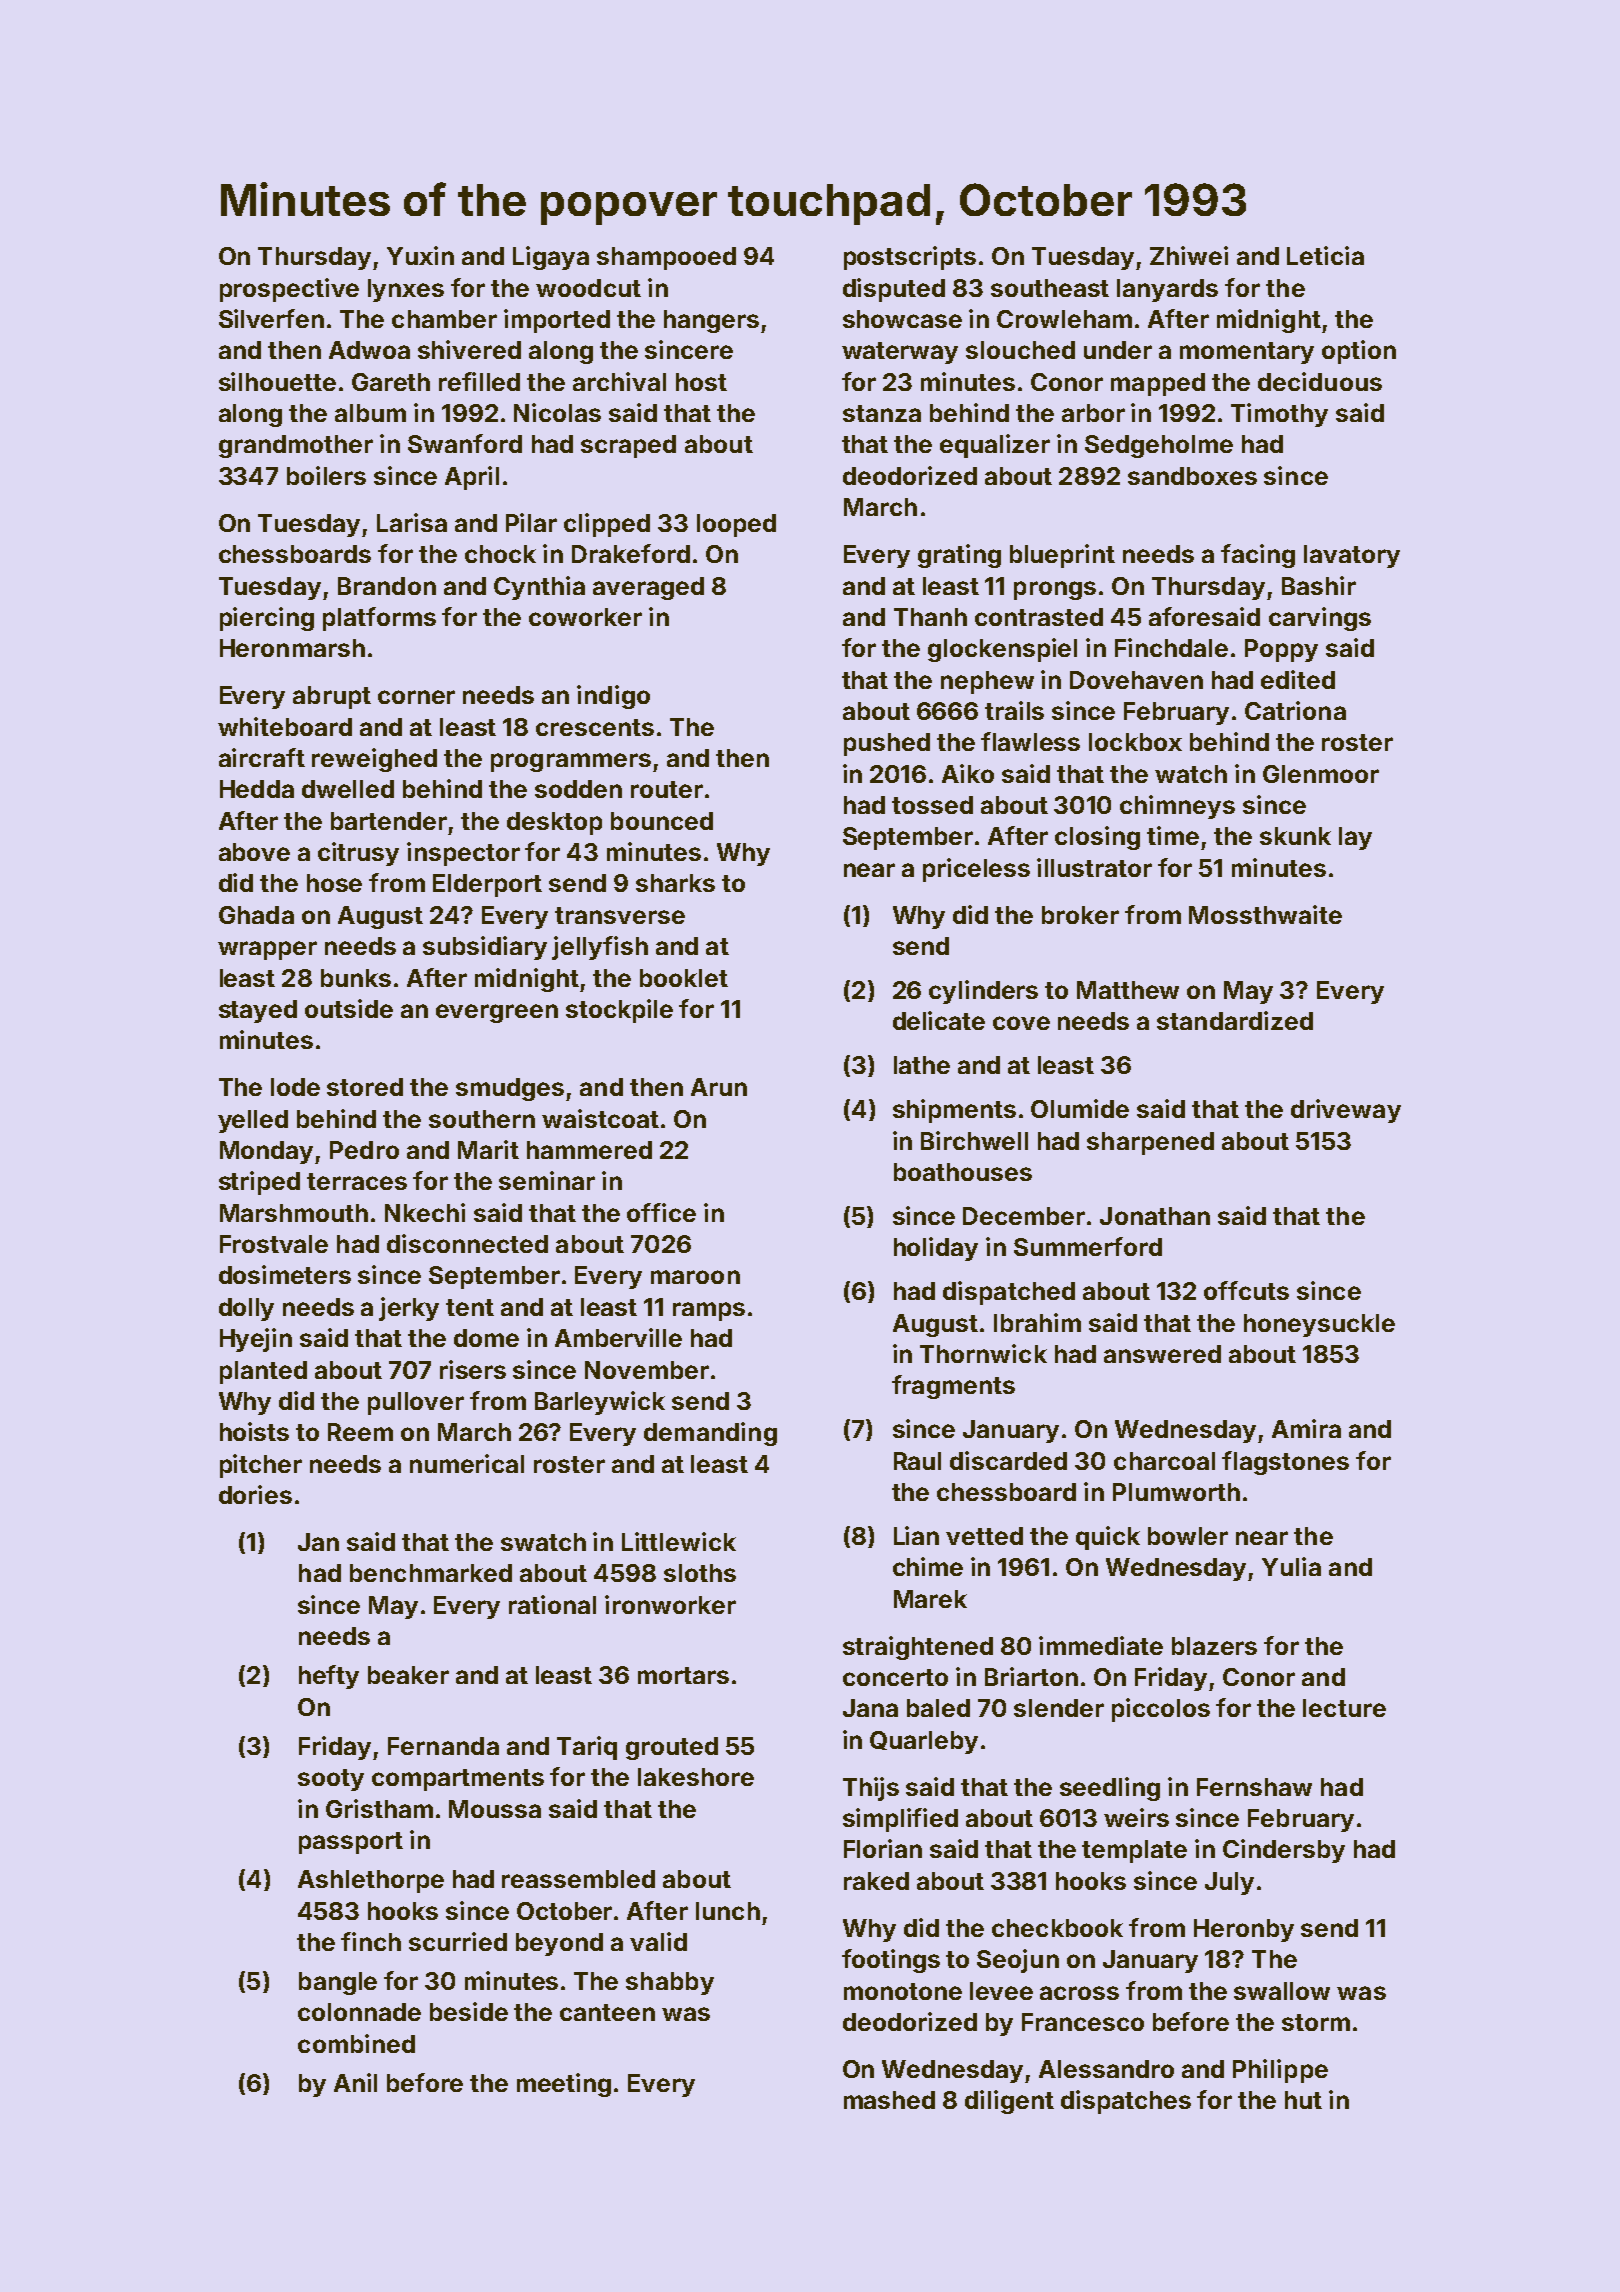  Describe the element at coordinates (661, 1212) in the screenshot. I see `office` at that location.
